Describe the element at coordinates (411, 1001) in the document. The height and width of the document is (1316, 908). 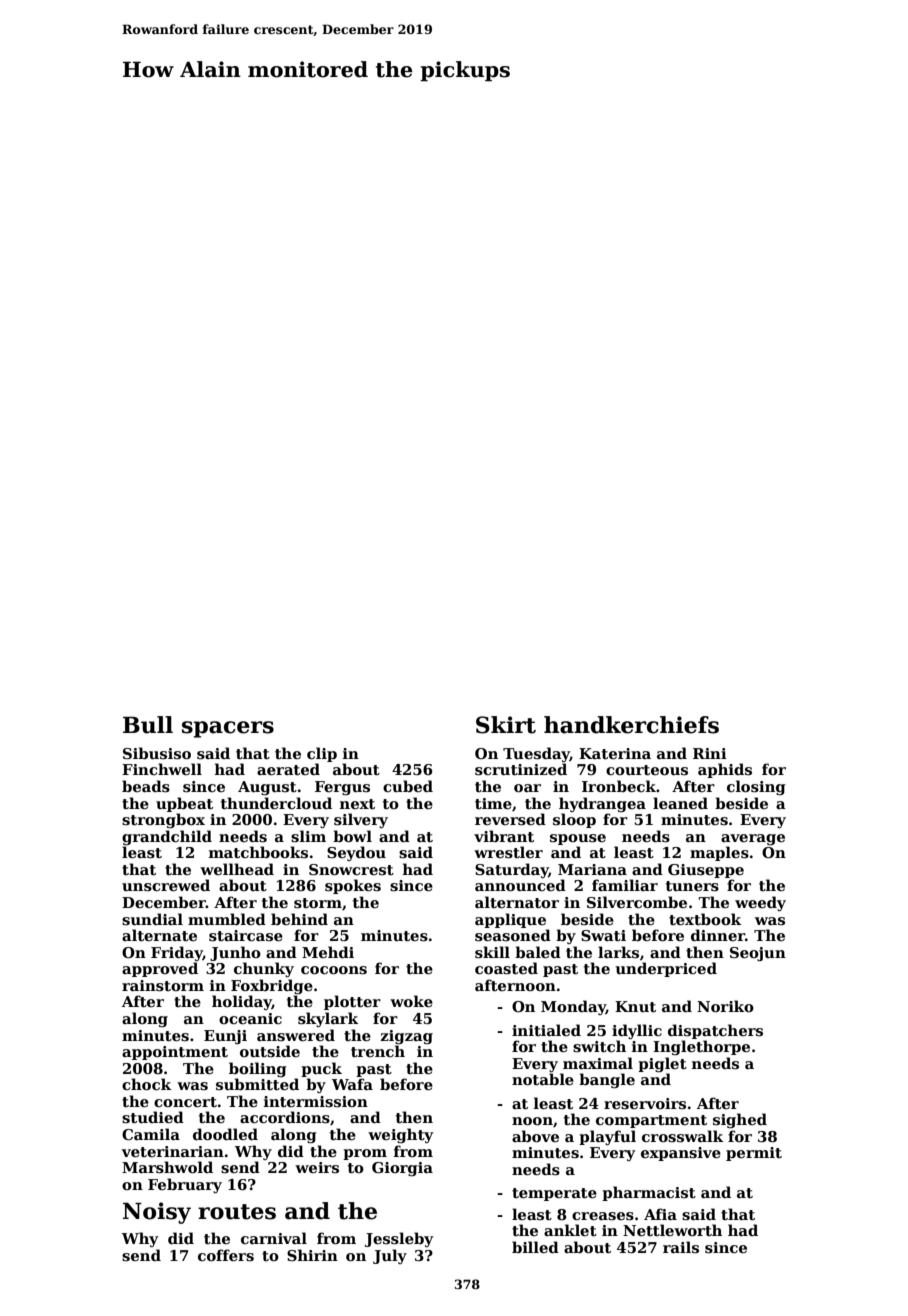
I see `woke` at that location.
